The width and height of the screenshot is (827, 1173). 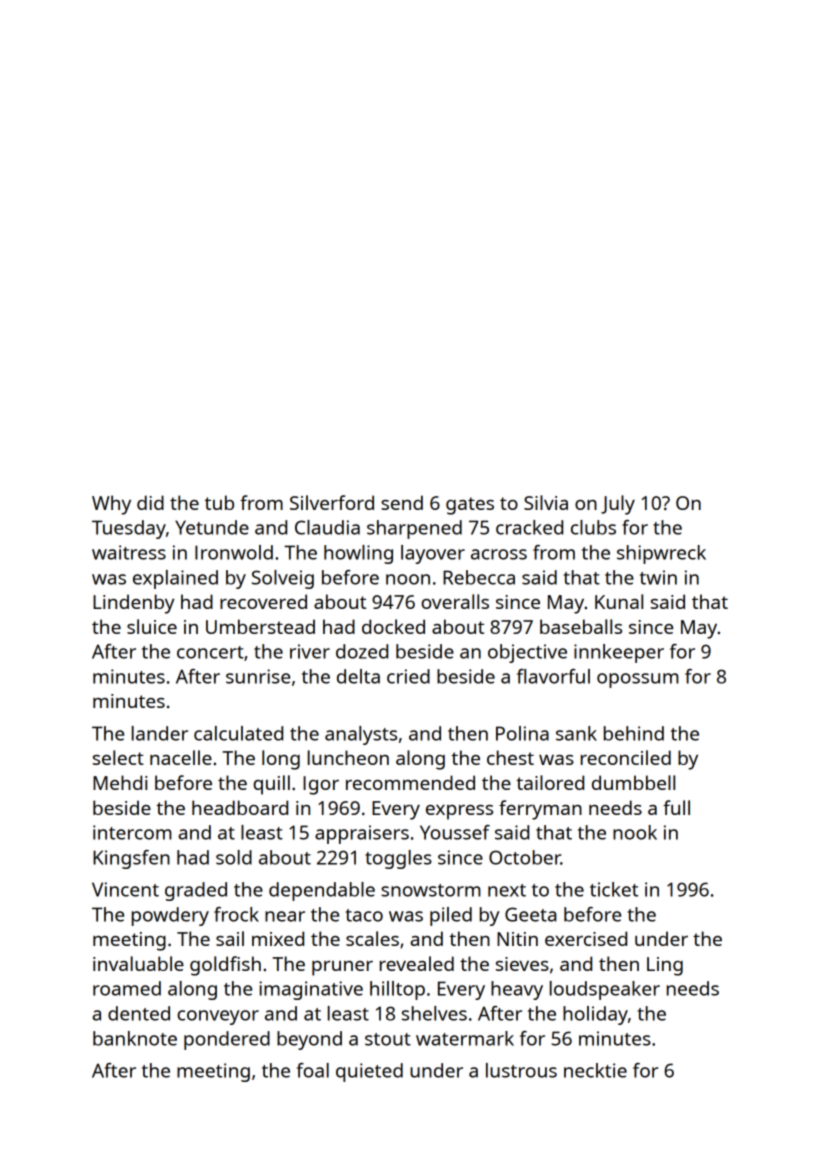 What do you see at coordinates (332, 502) in the screenshot?
I see `Silverford` at bounding box center [332, 502].
